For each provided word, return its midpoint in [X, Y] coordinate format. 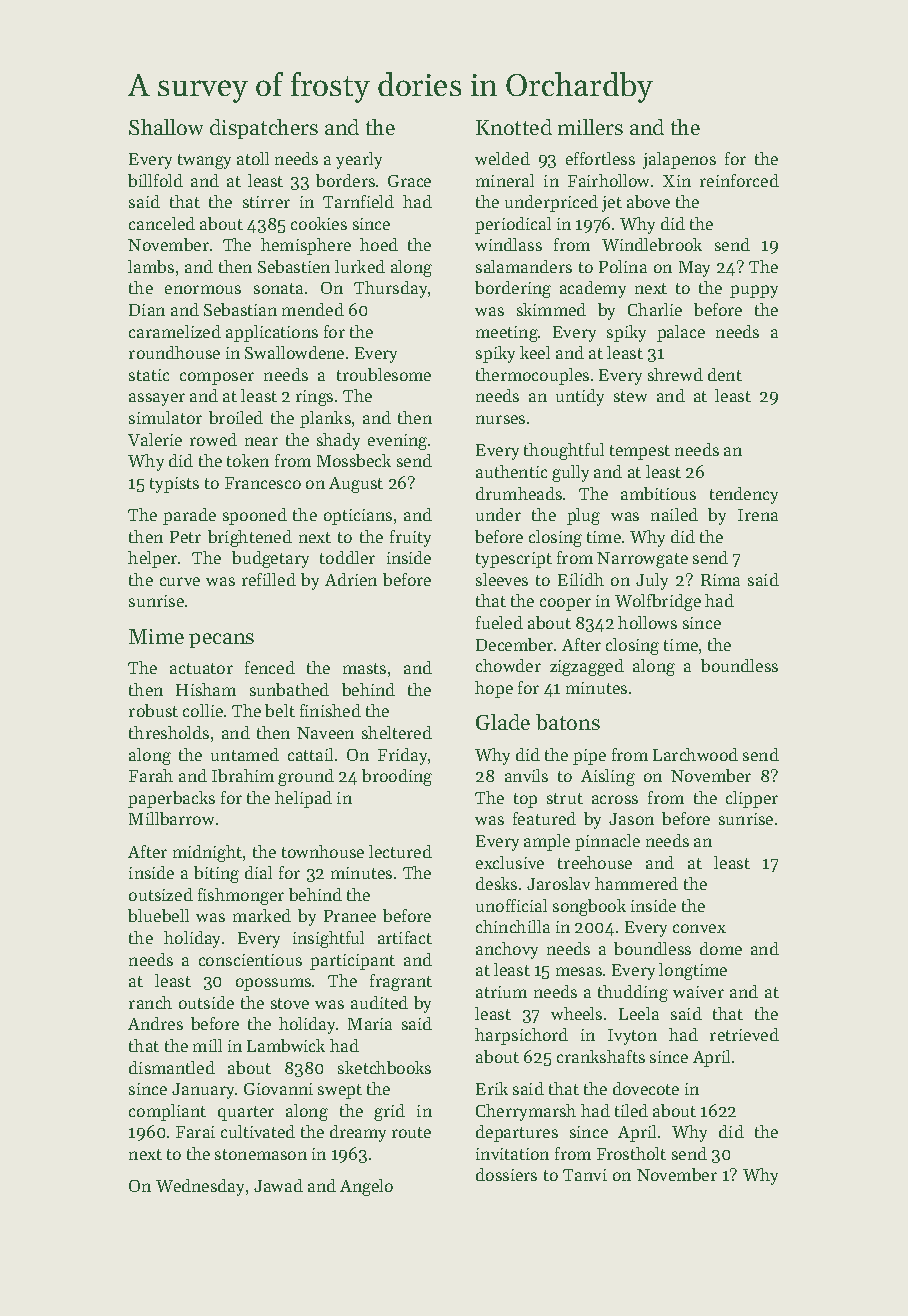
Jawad [278, 1185]
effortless [600, 158]
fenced [270, 667]
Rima [720, 580]
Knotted [514, 127]
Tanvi [585, 1175]
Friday [402, 756]
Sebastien [294, 266]
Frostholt [631, 1153]
